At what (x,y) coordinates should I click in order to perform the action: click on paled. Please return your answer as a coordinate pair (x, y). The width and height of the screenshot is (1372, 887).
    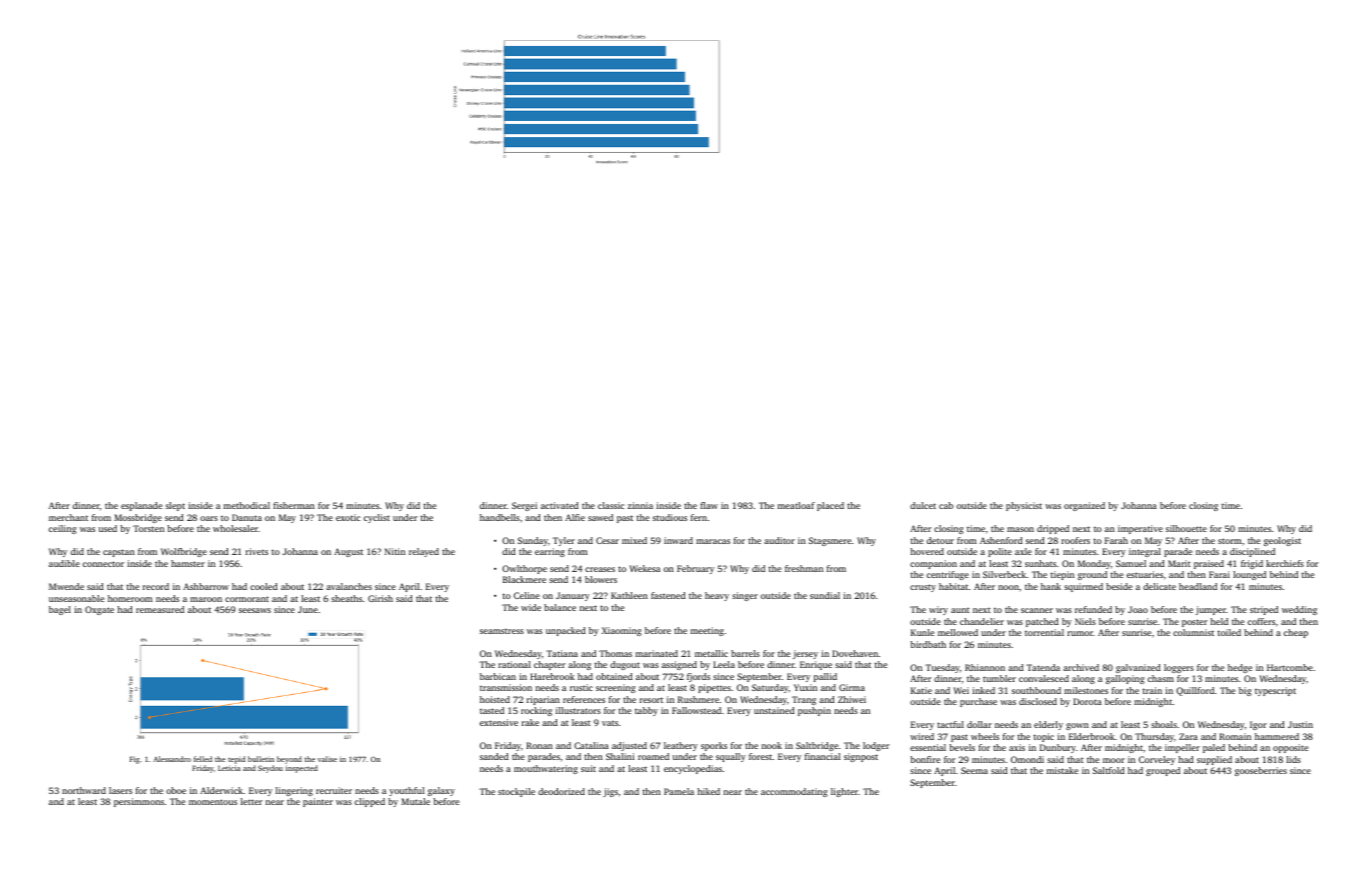
    Looking at the image, I should click on (1214, 748).
